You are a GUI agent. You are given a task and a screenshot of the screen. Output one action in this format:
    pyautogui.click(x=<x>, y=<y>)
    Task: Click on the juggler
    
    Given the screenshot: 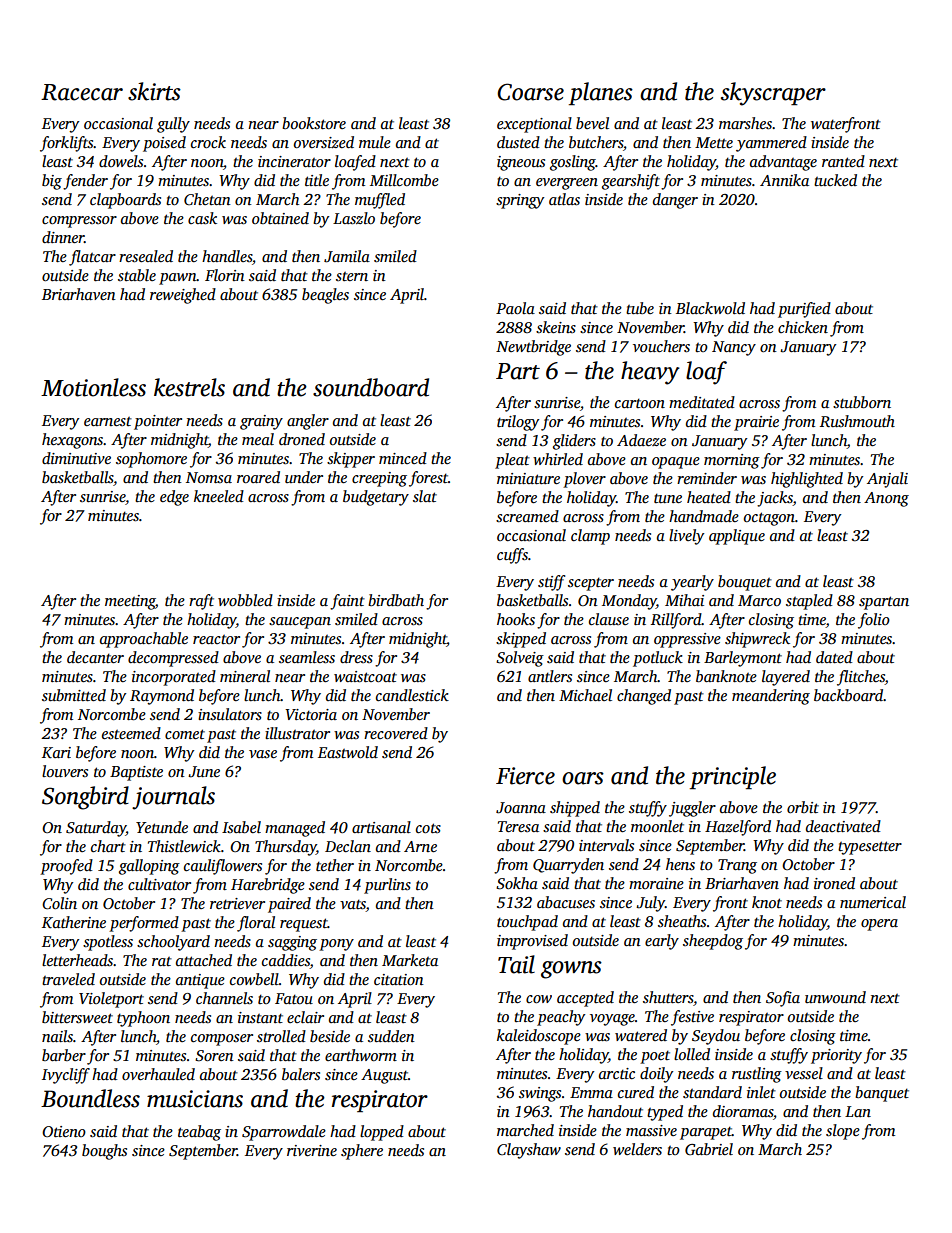 What is the action you would take?
    pyautogui.click(x=692, y=809)
